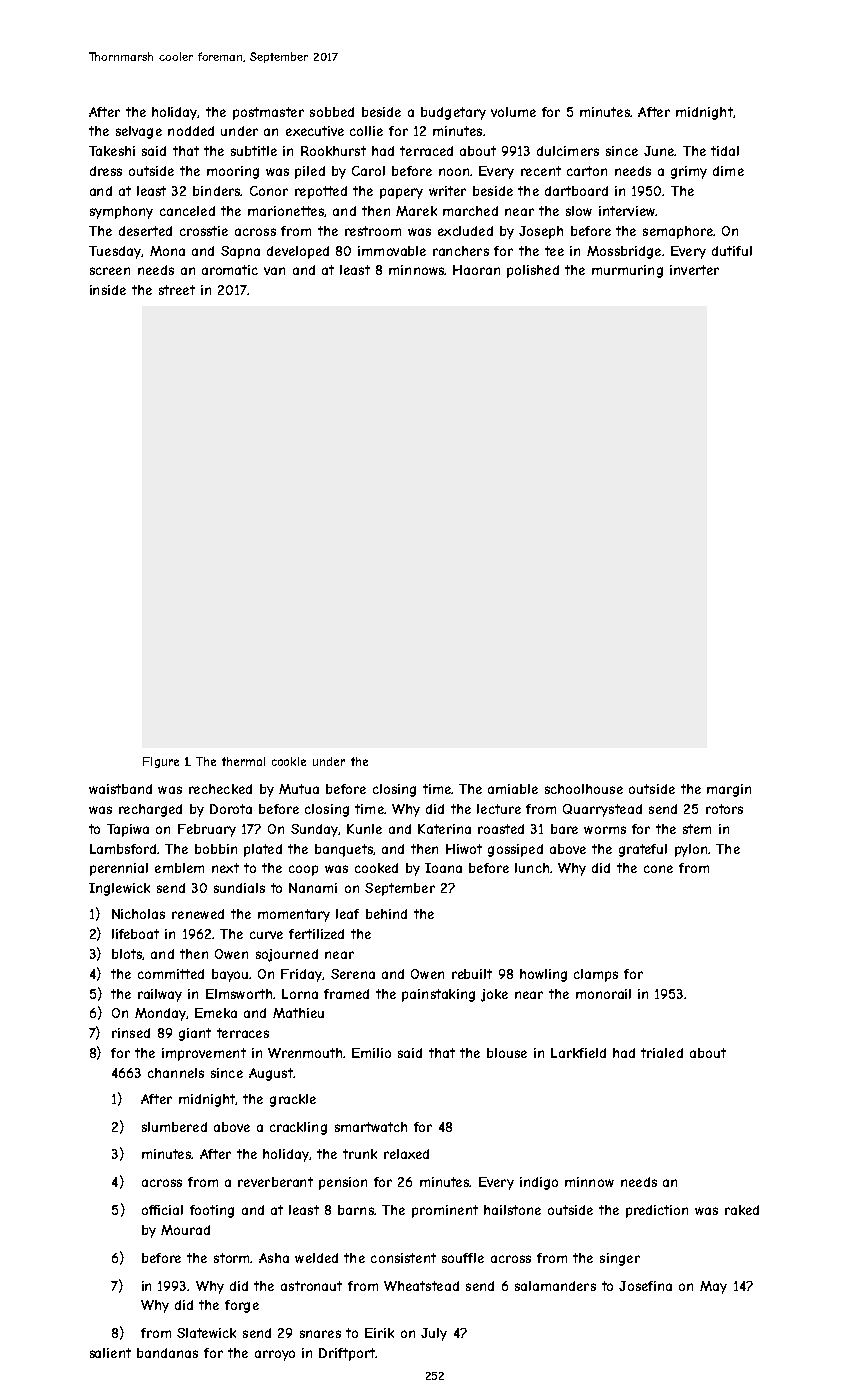  I want to click on cone, so click(658, 869).
